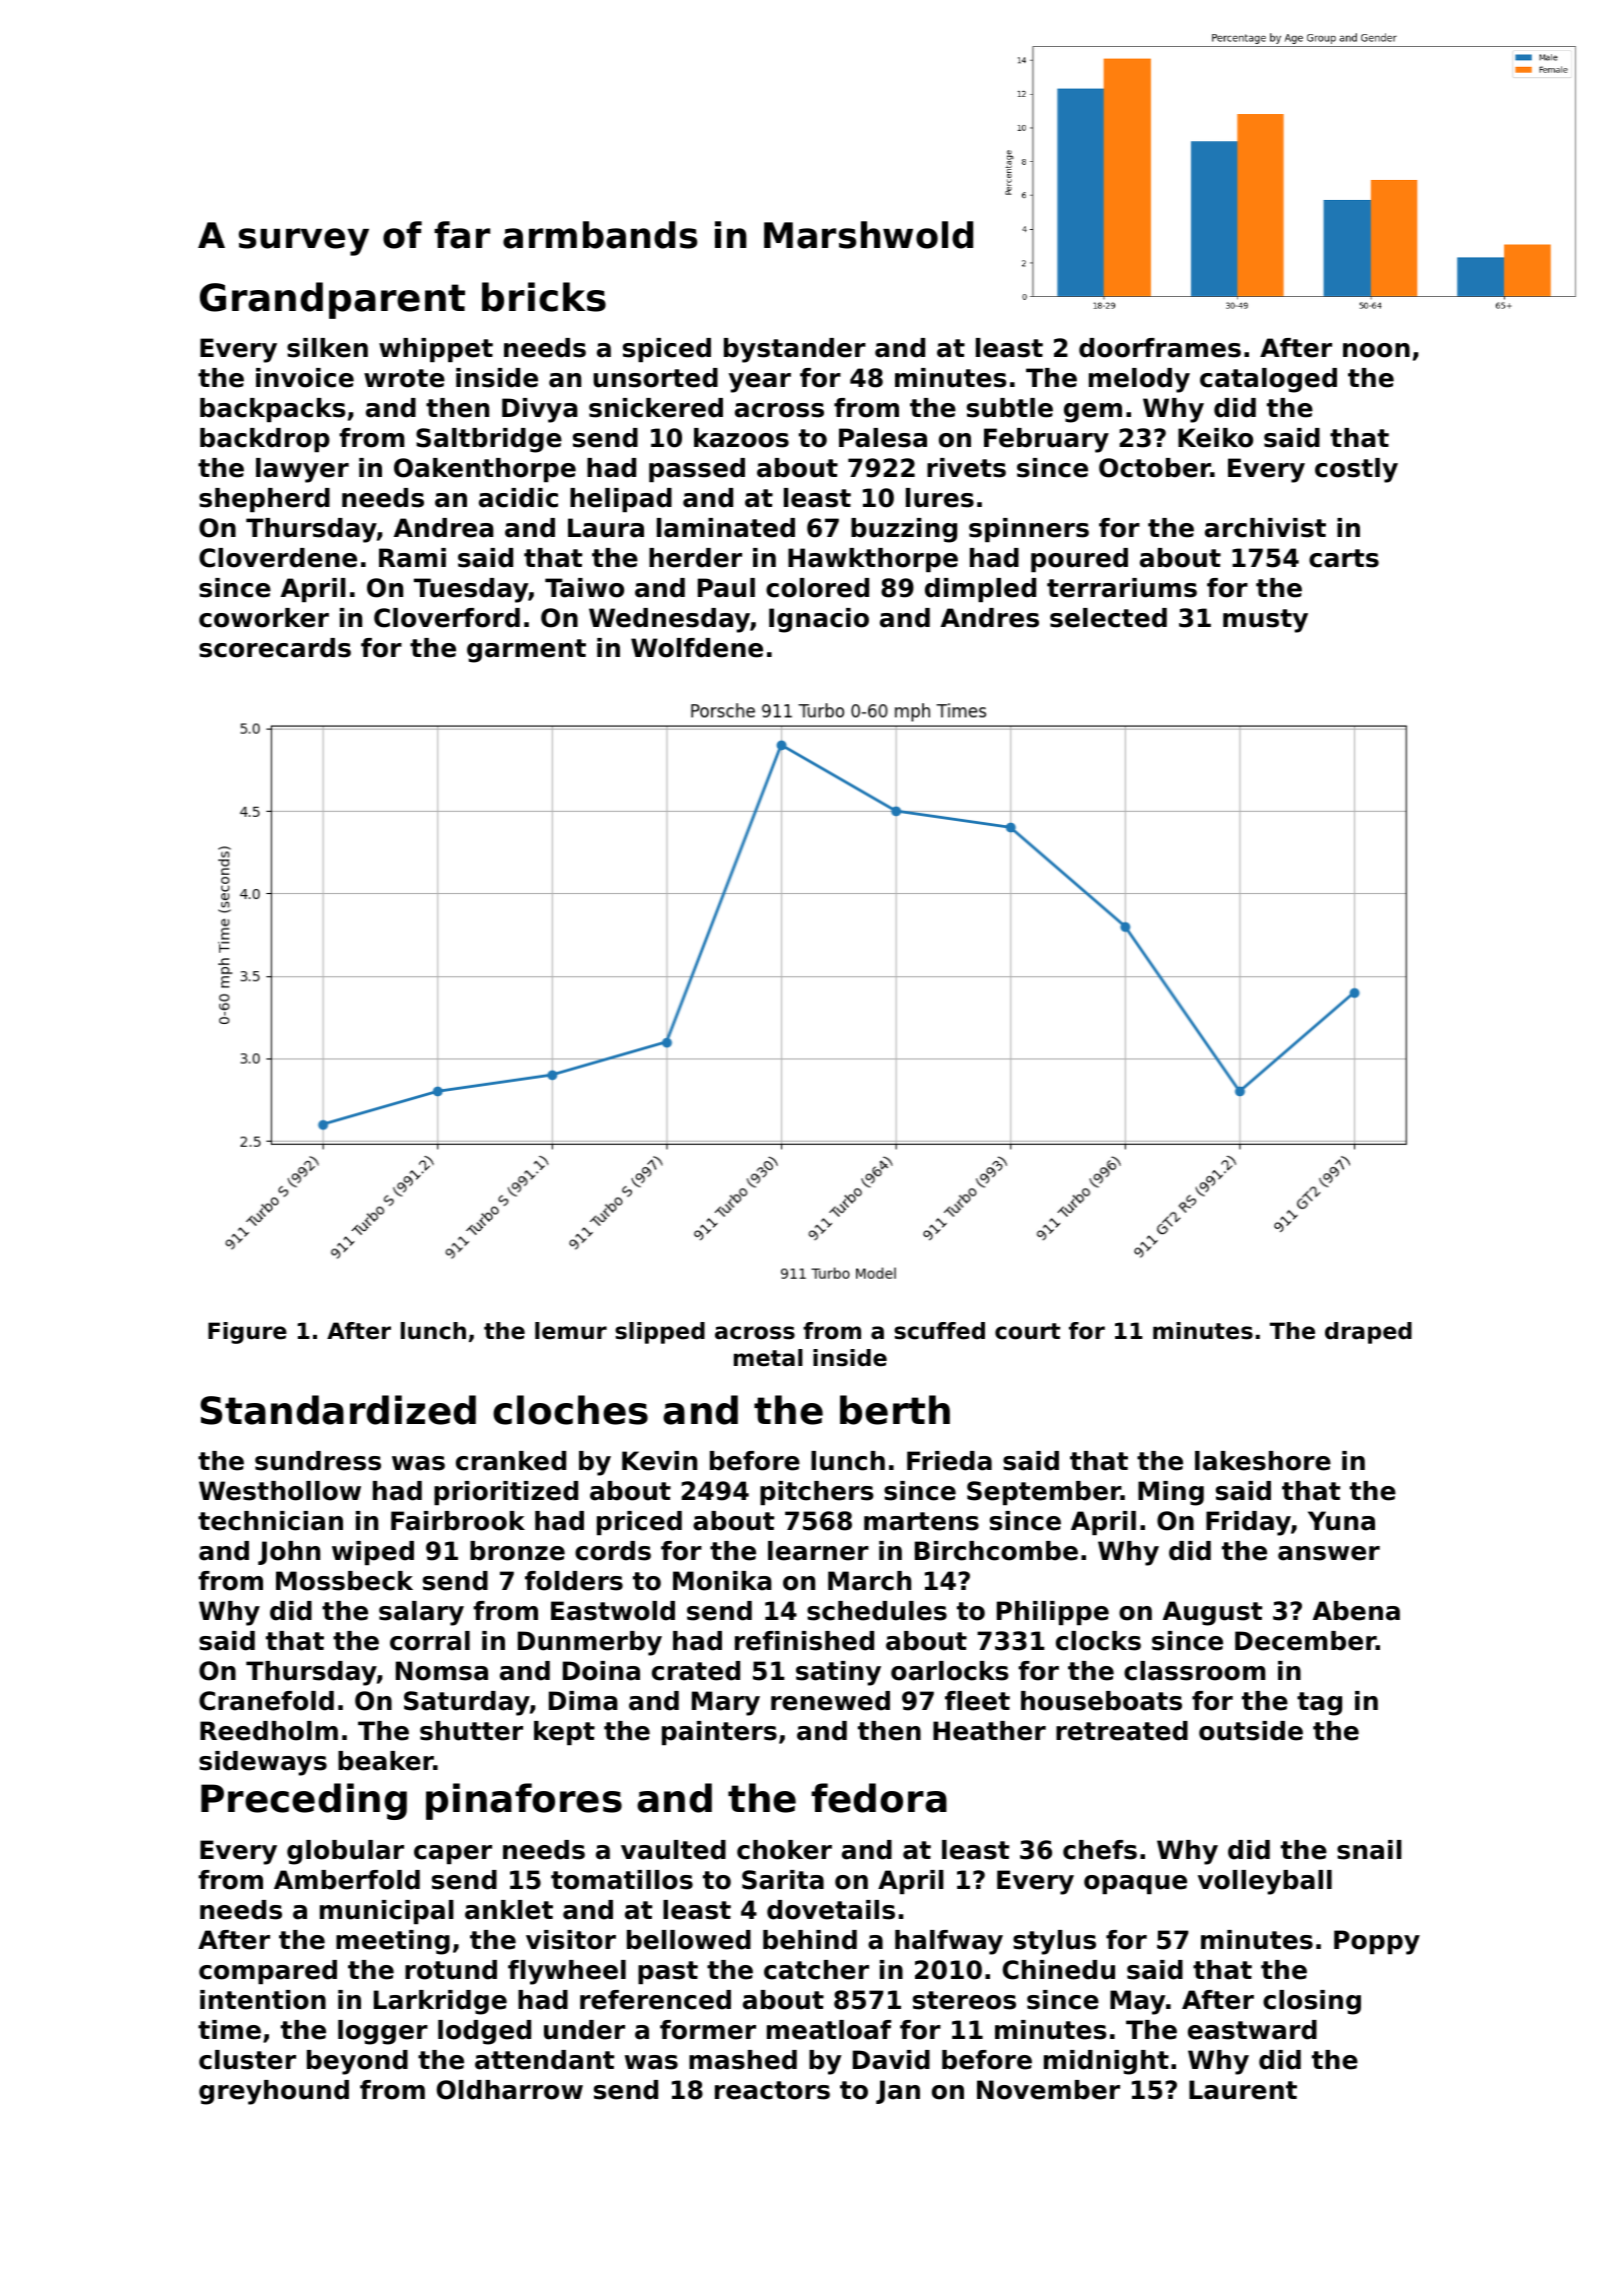 This page has width=1620, height=2292. What do you see at coordinates (265, 440) in the page?
I see `backdrop` at bounding box center [265, 440].
